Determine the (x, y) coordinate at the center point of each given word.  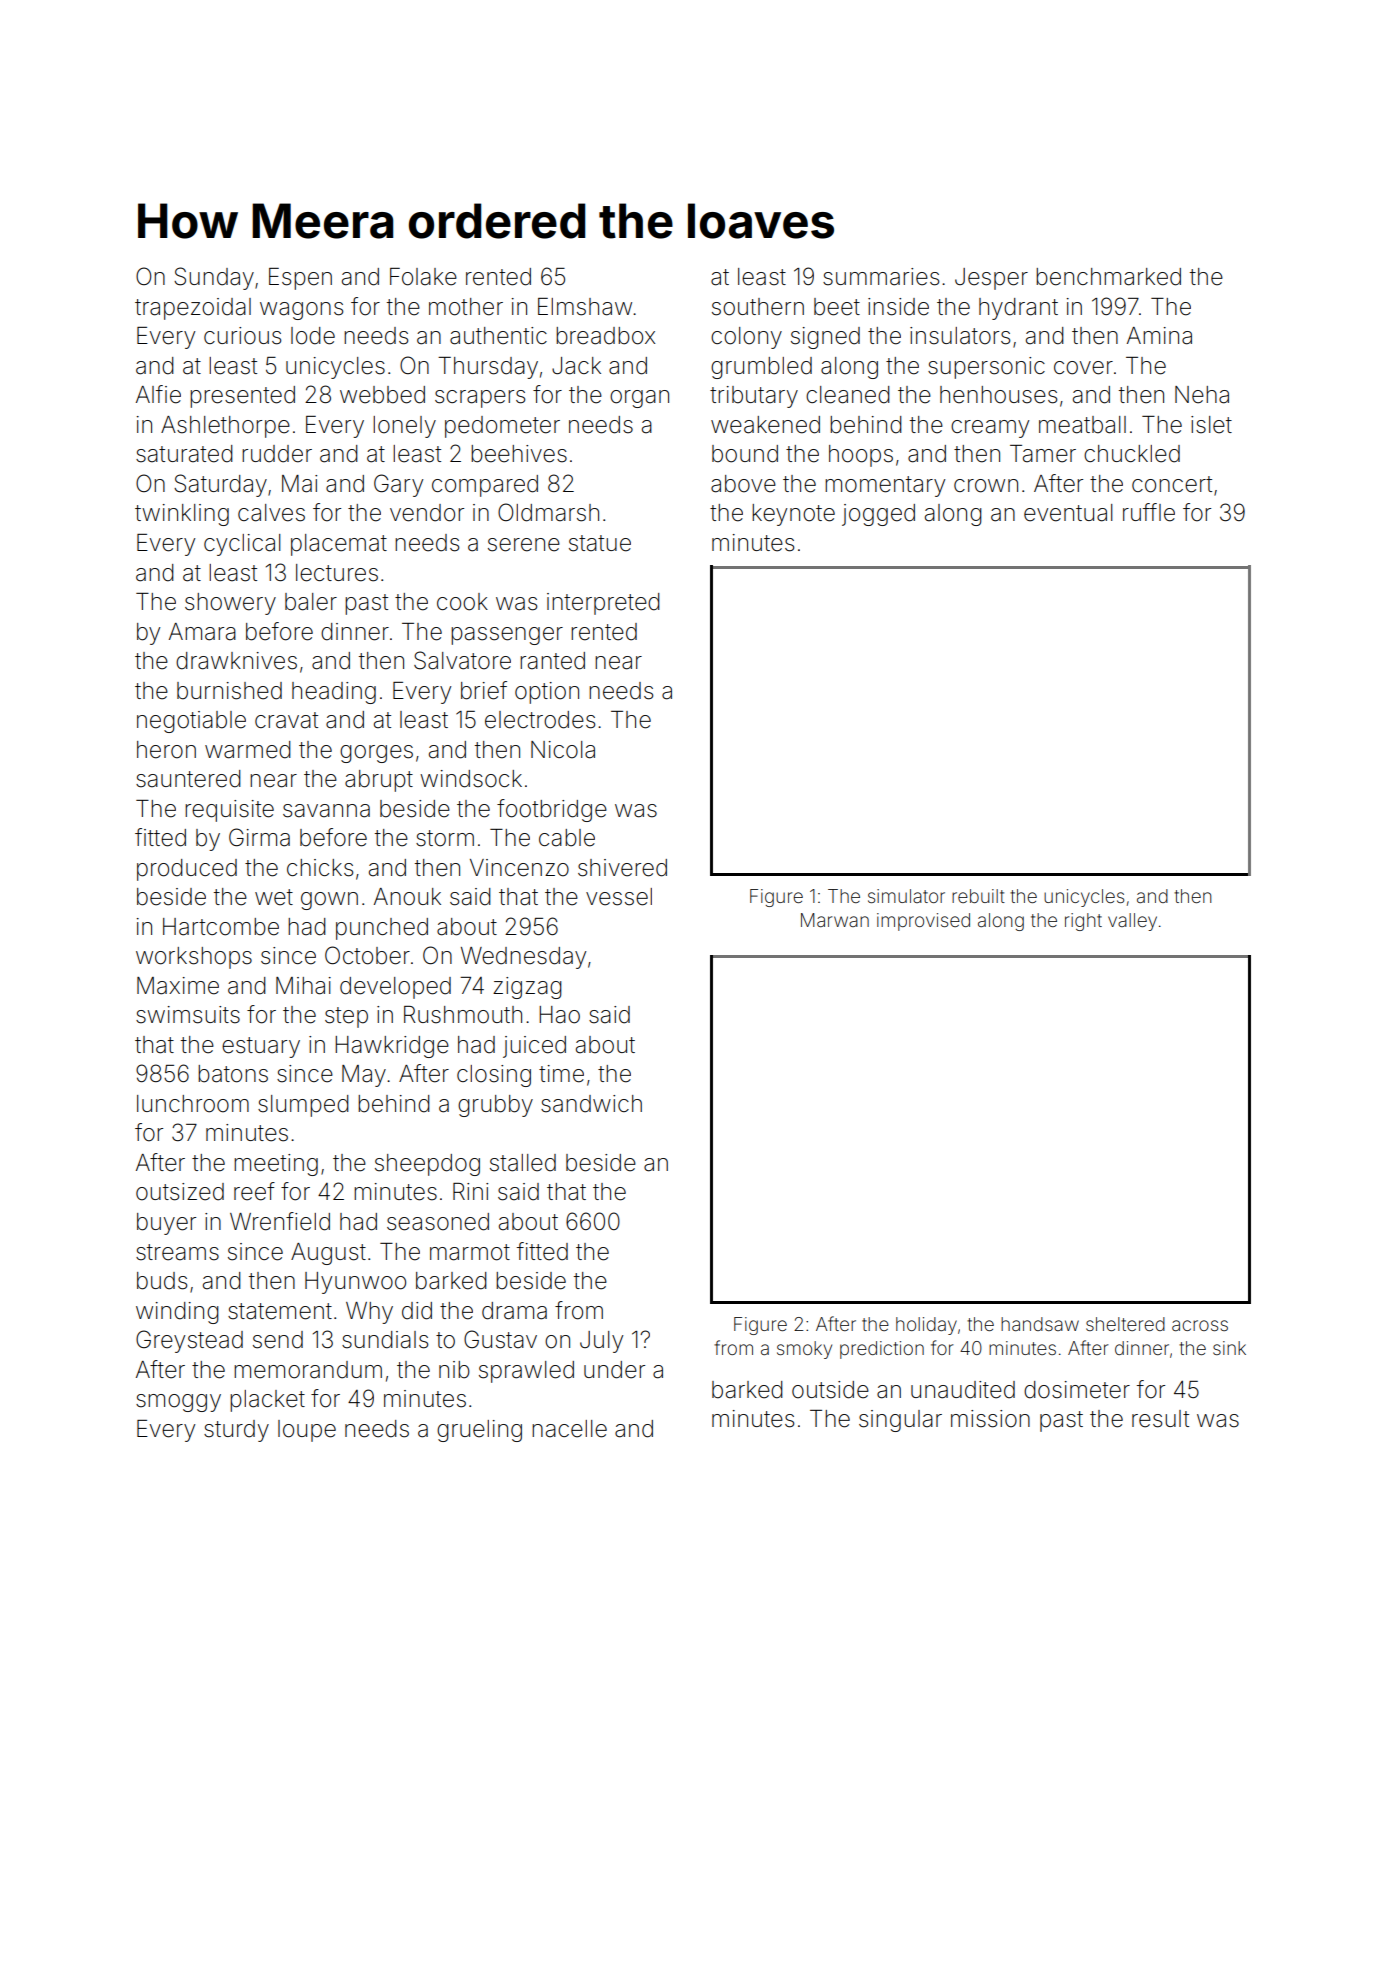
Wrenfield (280, 1221)
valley (1132, 922)
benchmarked (1108, 277)
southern (758, 307)
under (614, 1370)
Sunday (214, 278)
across (1200, 1325)
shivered (622, 868)
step (346, 1017)
